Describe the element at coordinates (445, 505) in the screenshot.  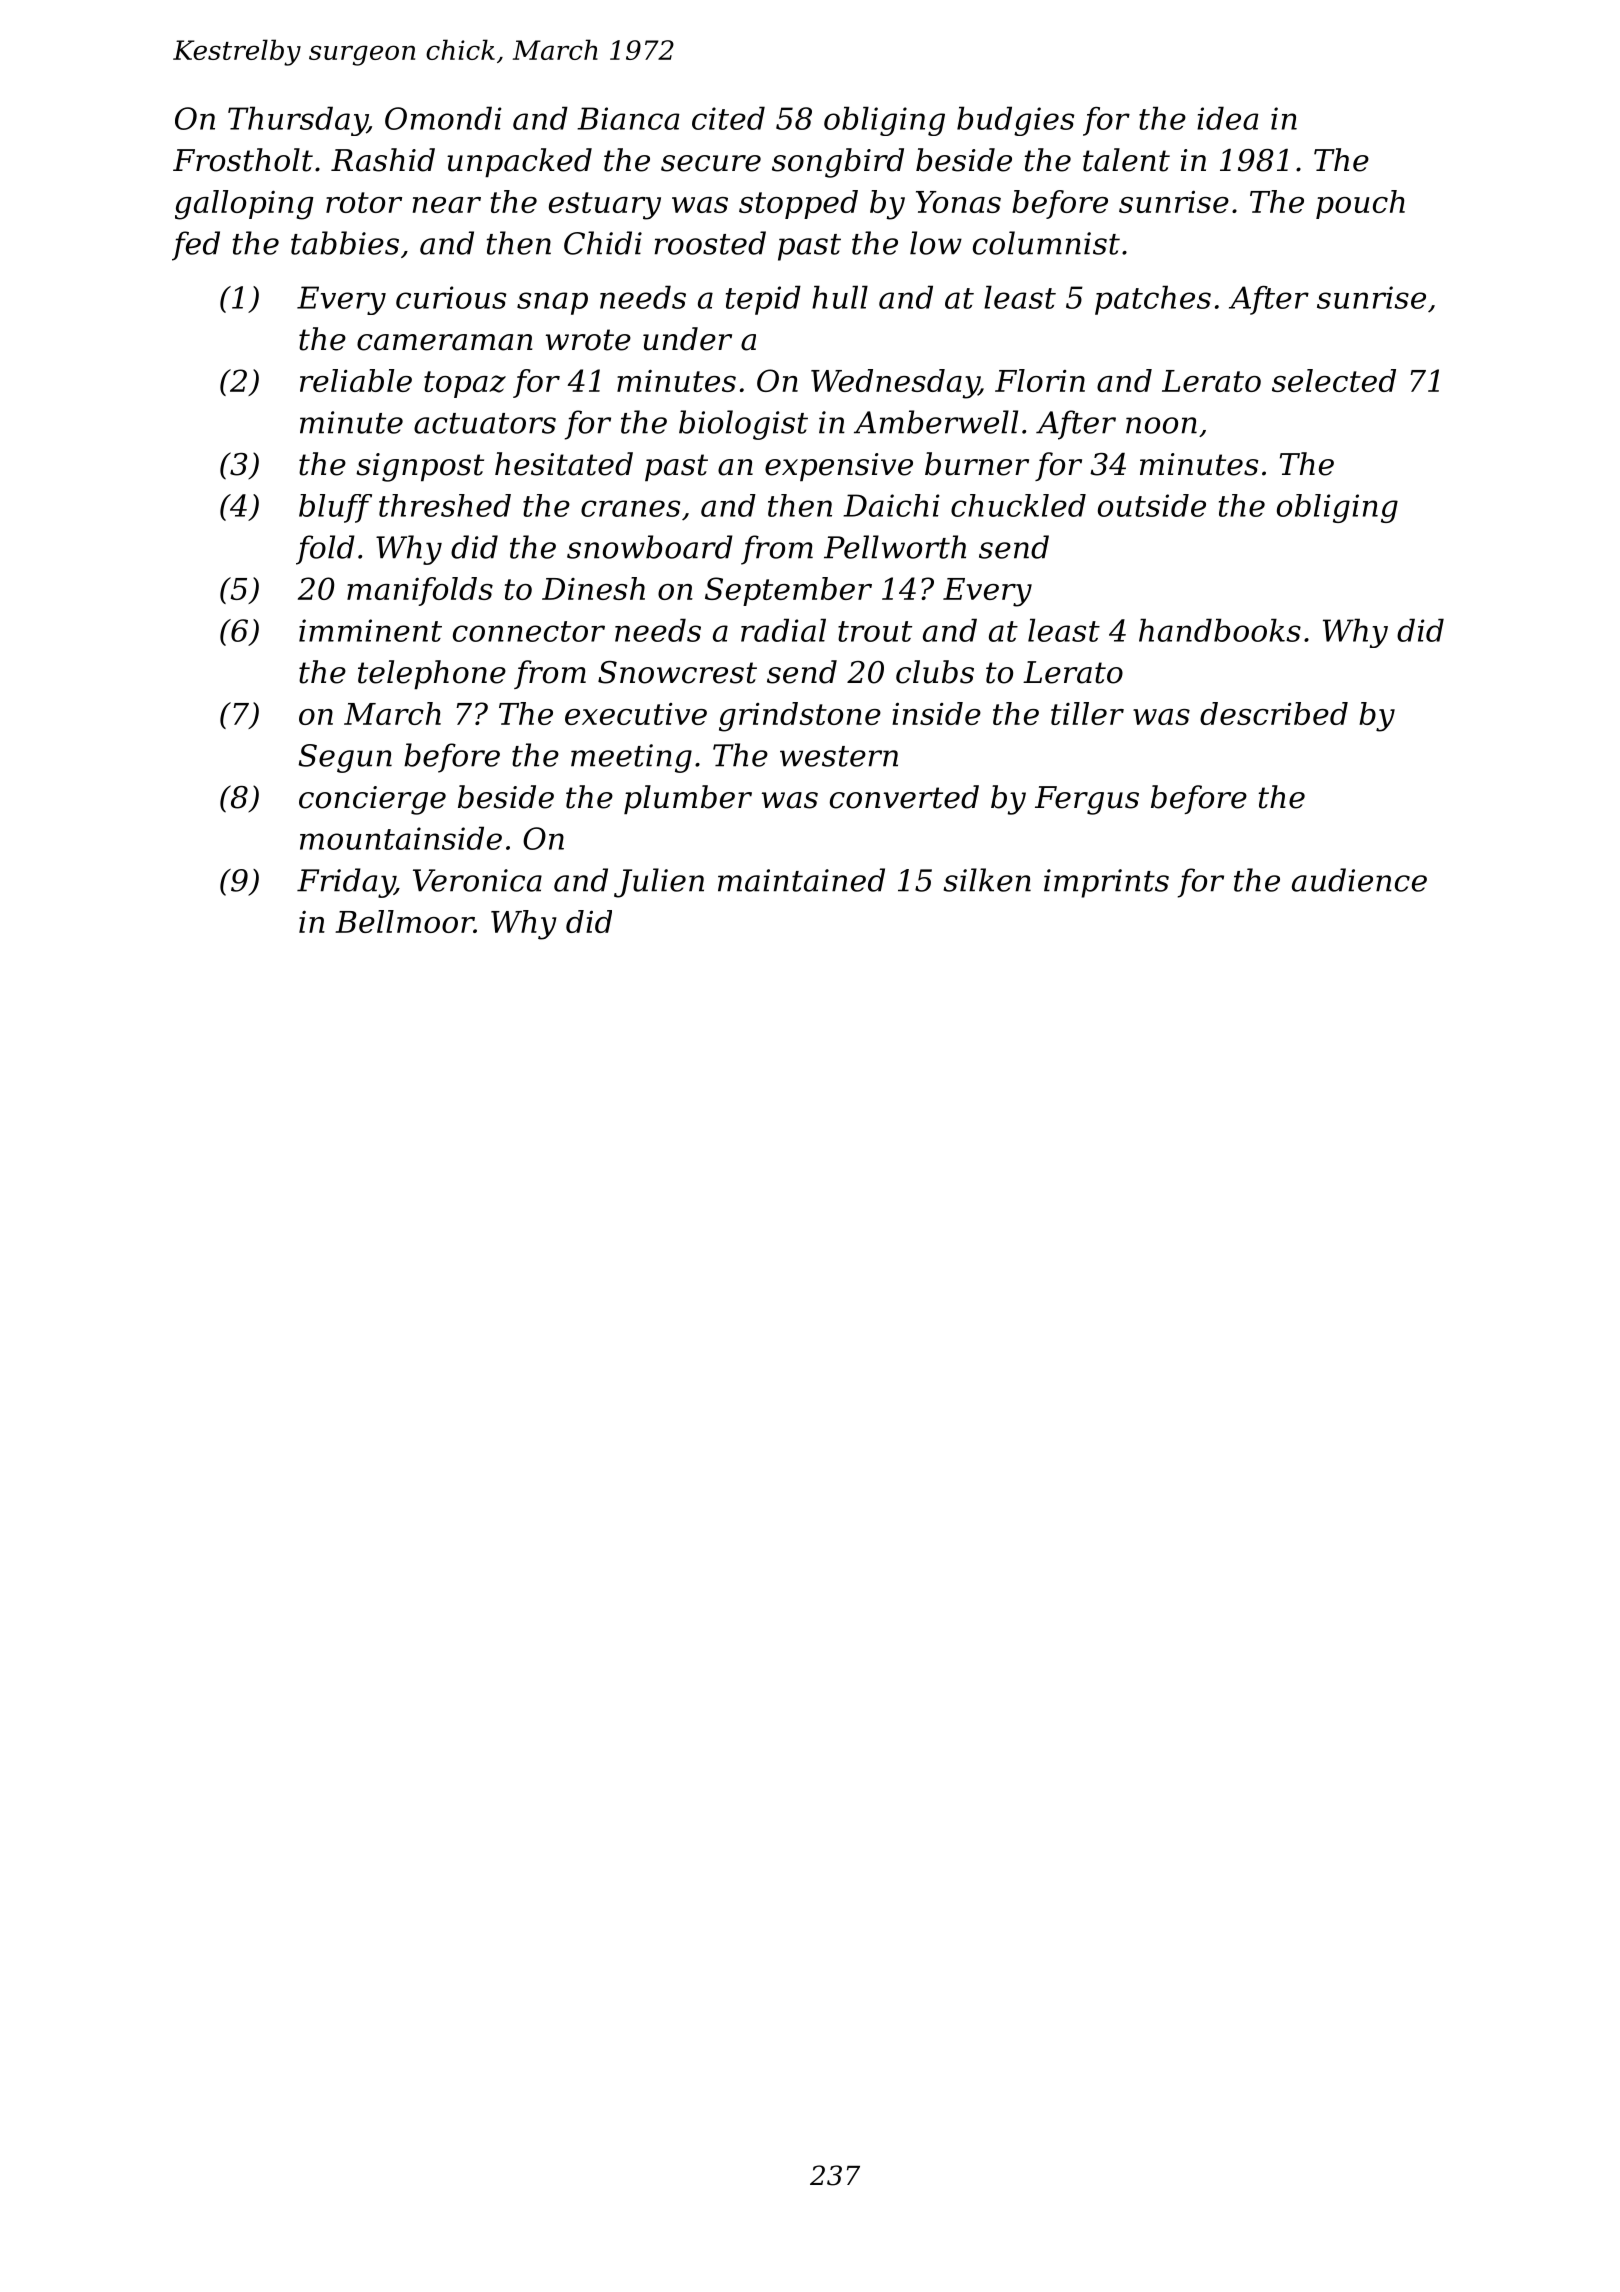
I see `threshed` at that location.
